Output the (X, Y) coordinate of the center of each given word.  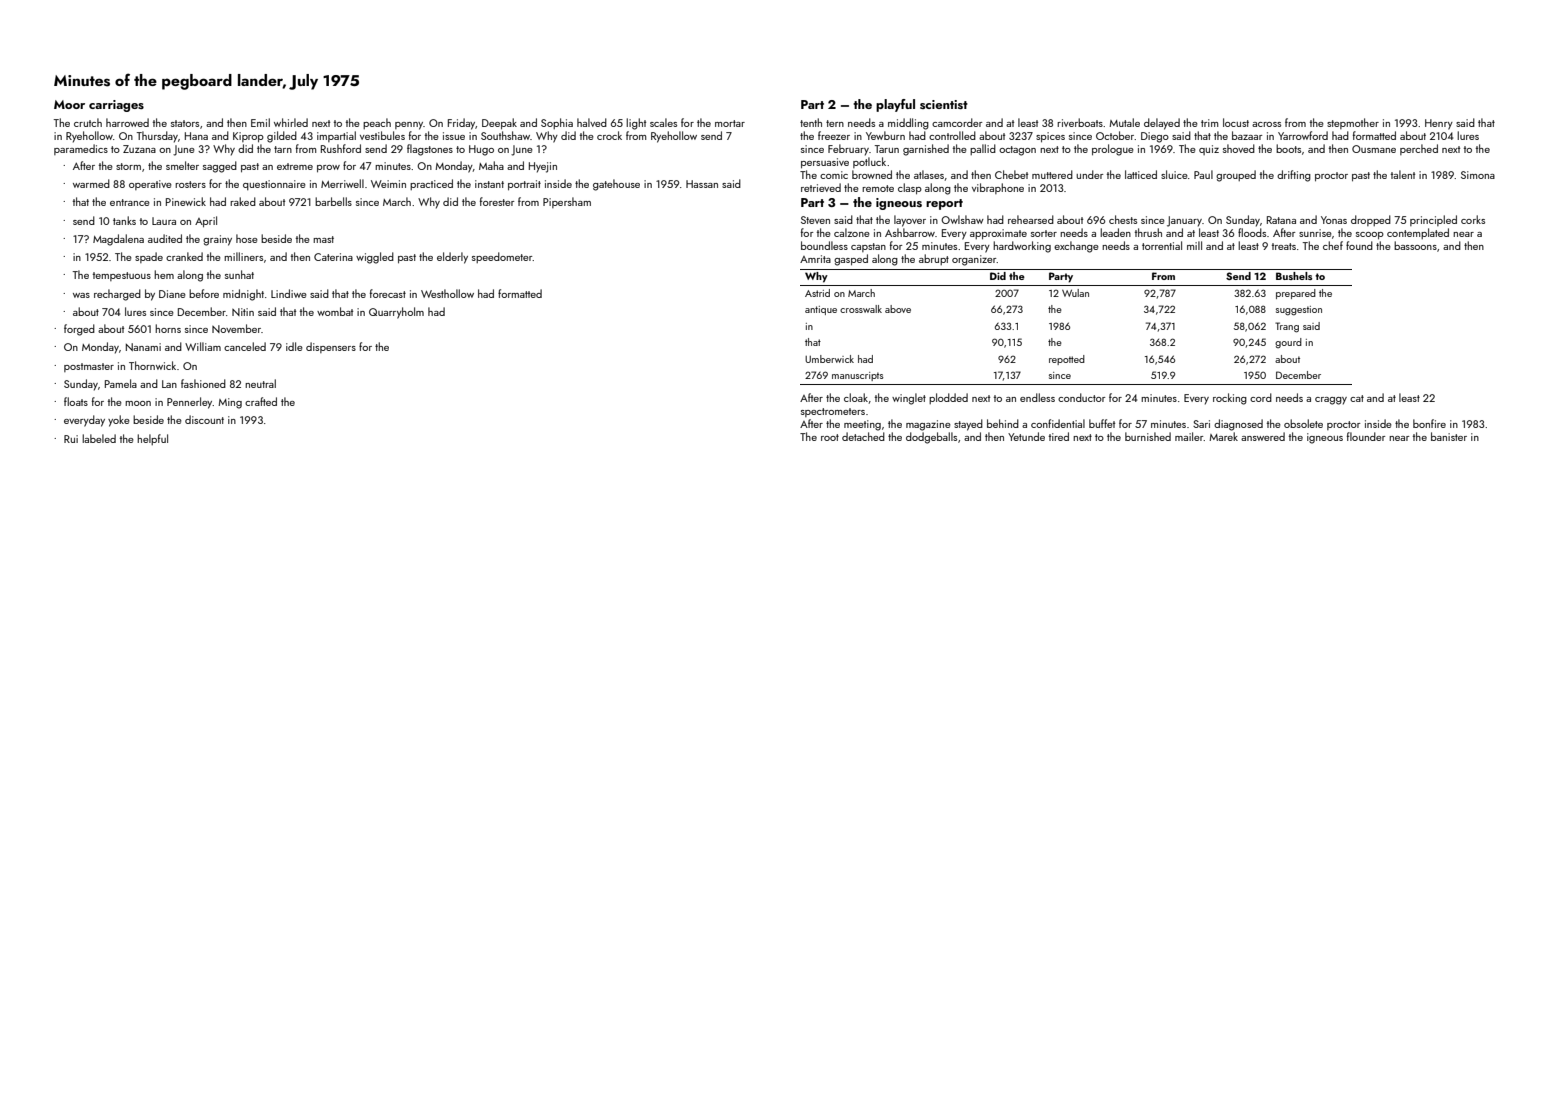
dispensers (331, 347)
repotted (1067, 360)
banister (1449, 436)
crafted (261, 401)
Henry (1439, 124)
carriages (116, 106)
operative (150, 185)
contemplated (1418, 233)
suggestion (1299, 311)
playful (895, 105)
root (830, 437)
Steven (815, 220)
